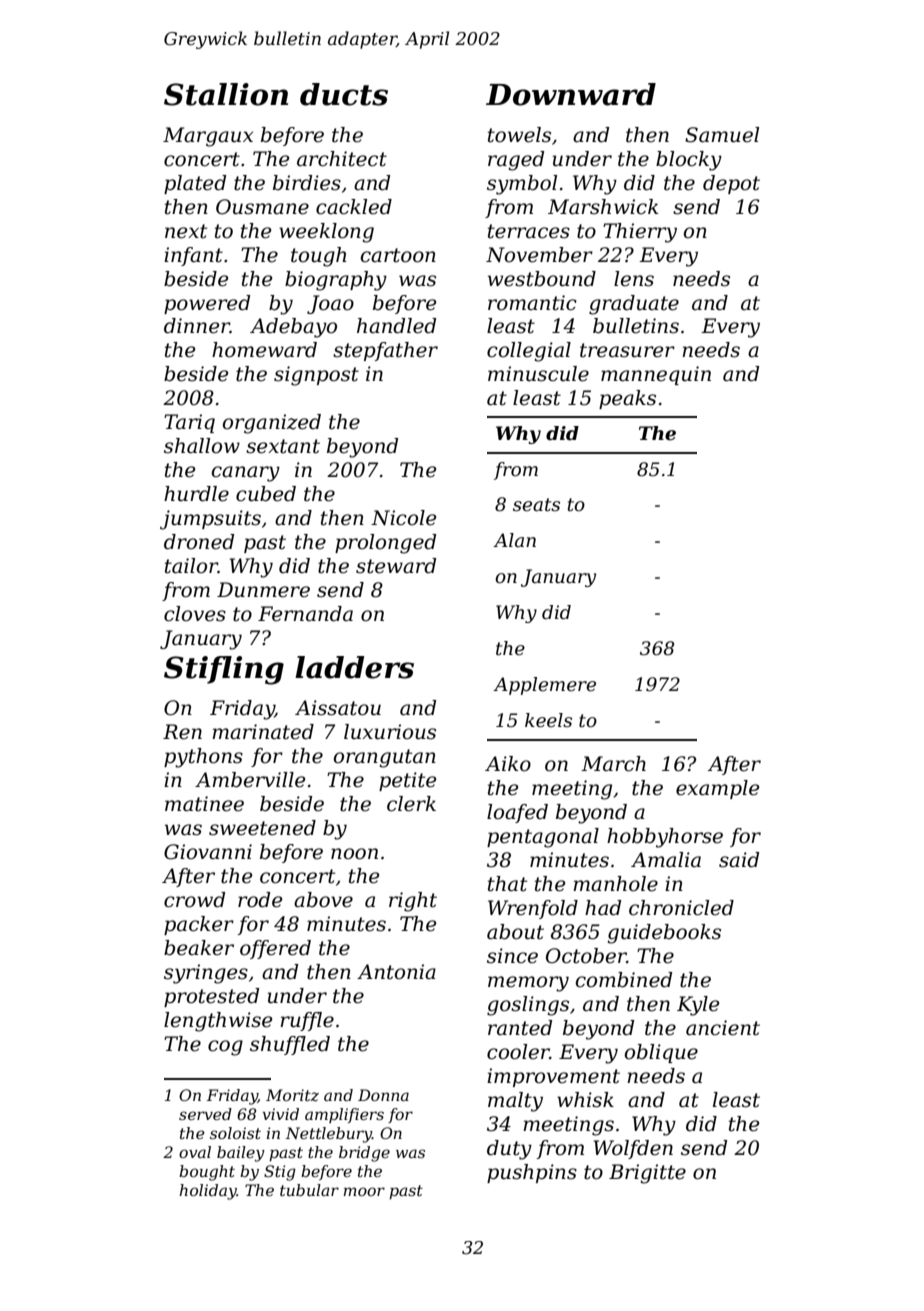 Image resolution: width=924 pixels, height=1311 pixels. I want to click on peaks, so click(627, 399).
